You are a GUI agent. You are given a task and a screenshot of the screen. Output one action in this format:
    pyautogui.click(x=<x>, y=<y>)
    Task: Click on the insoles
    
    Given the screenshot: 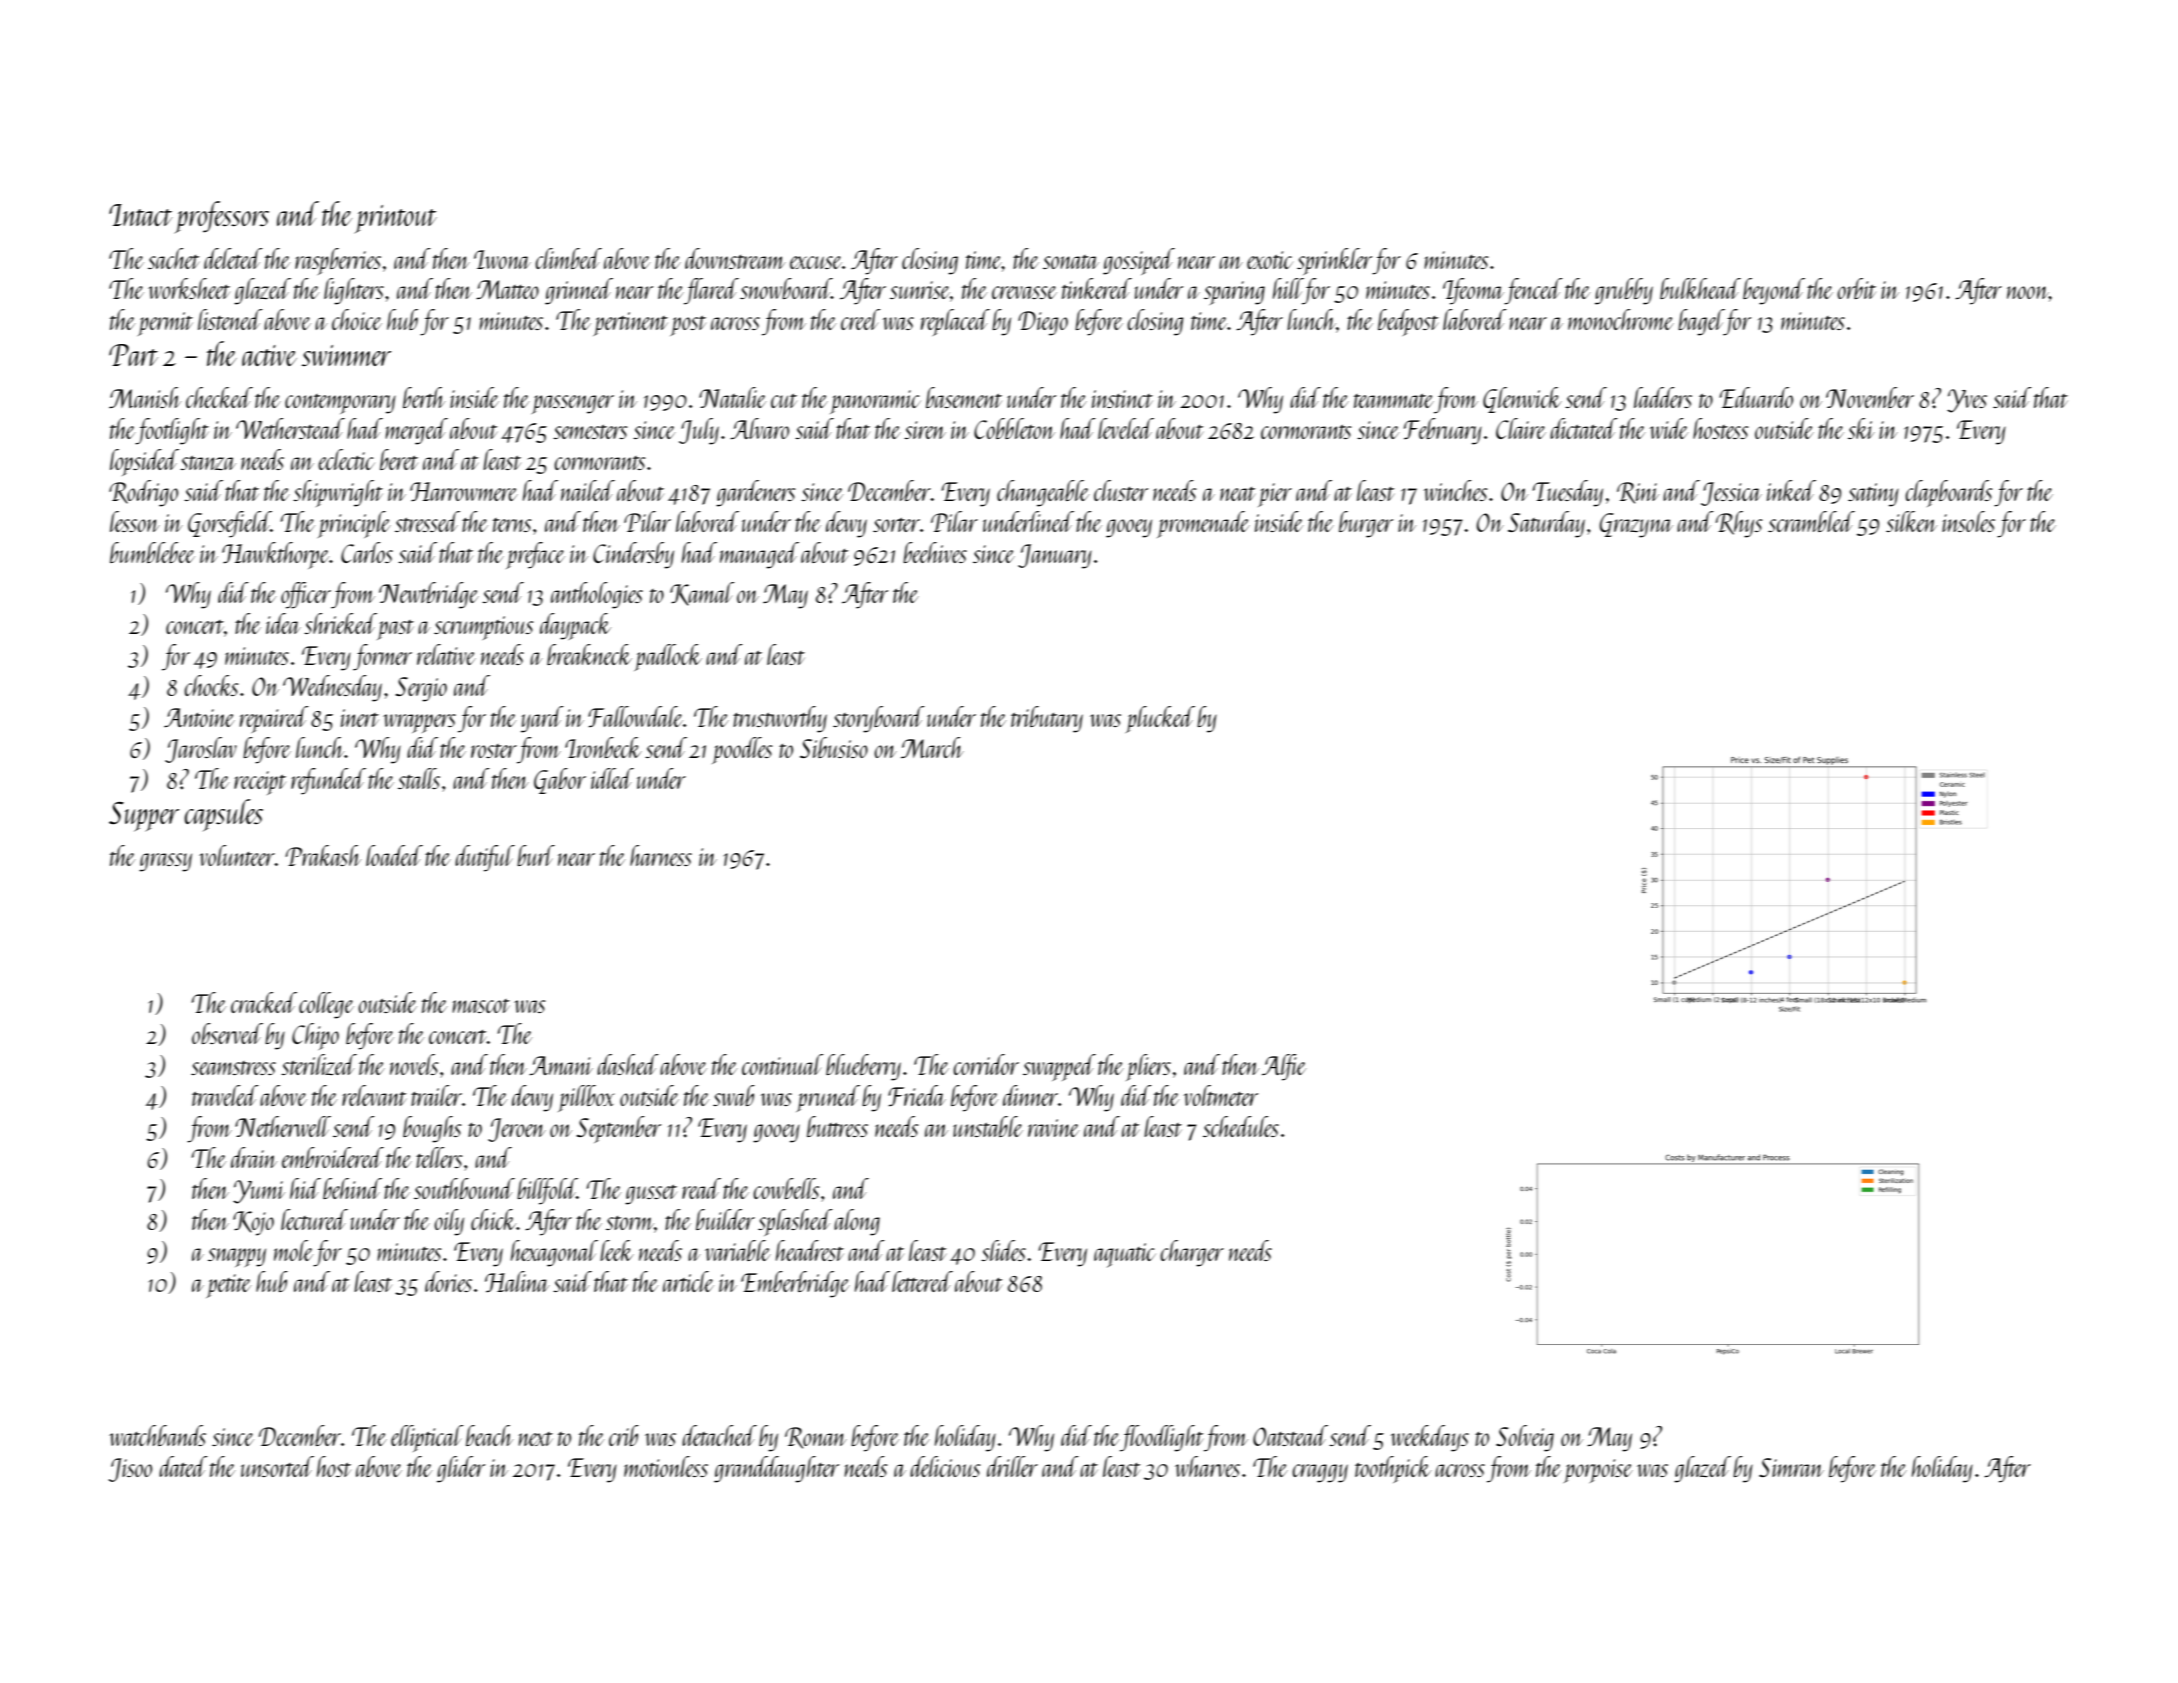 What is the action you would take?
    pyautogui.click(x=1968, y=521)
